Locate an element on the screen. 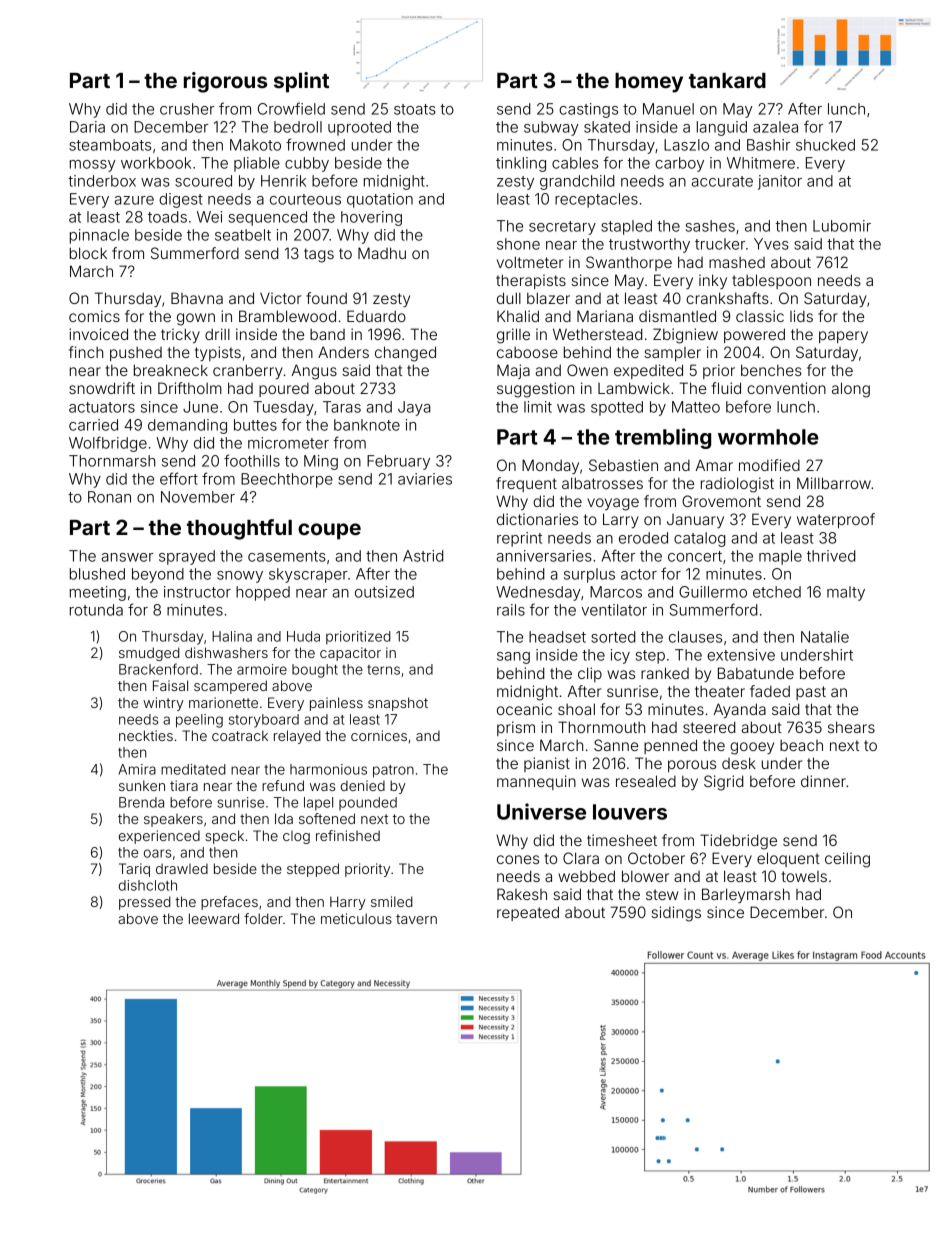  sidings is located at coordinates (676, 914).
